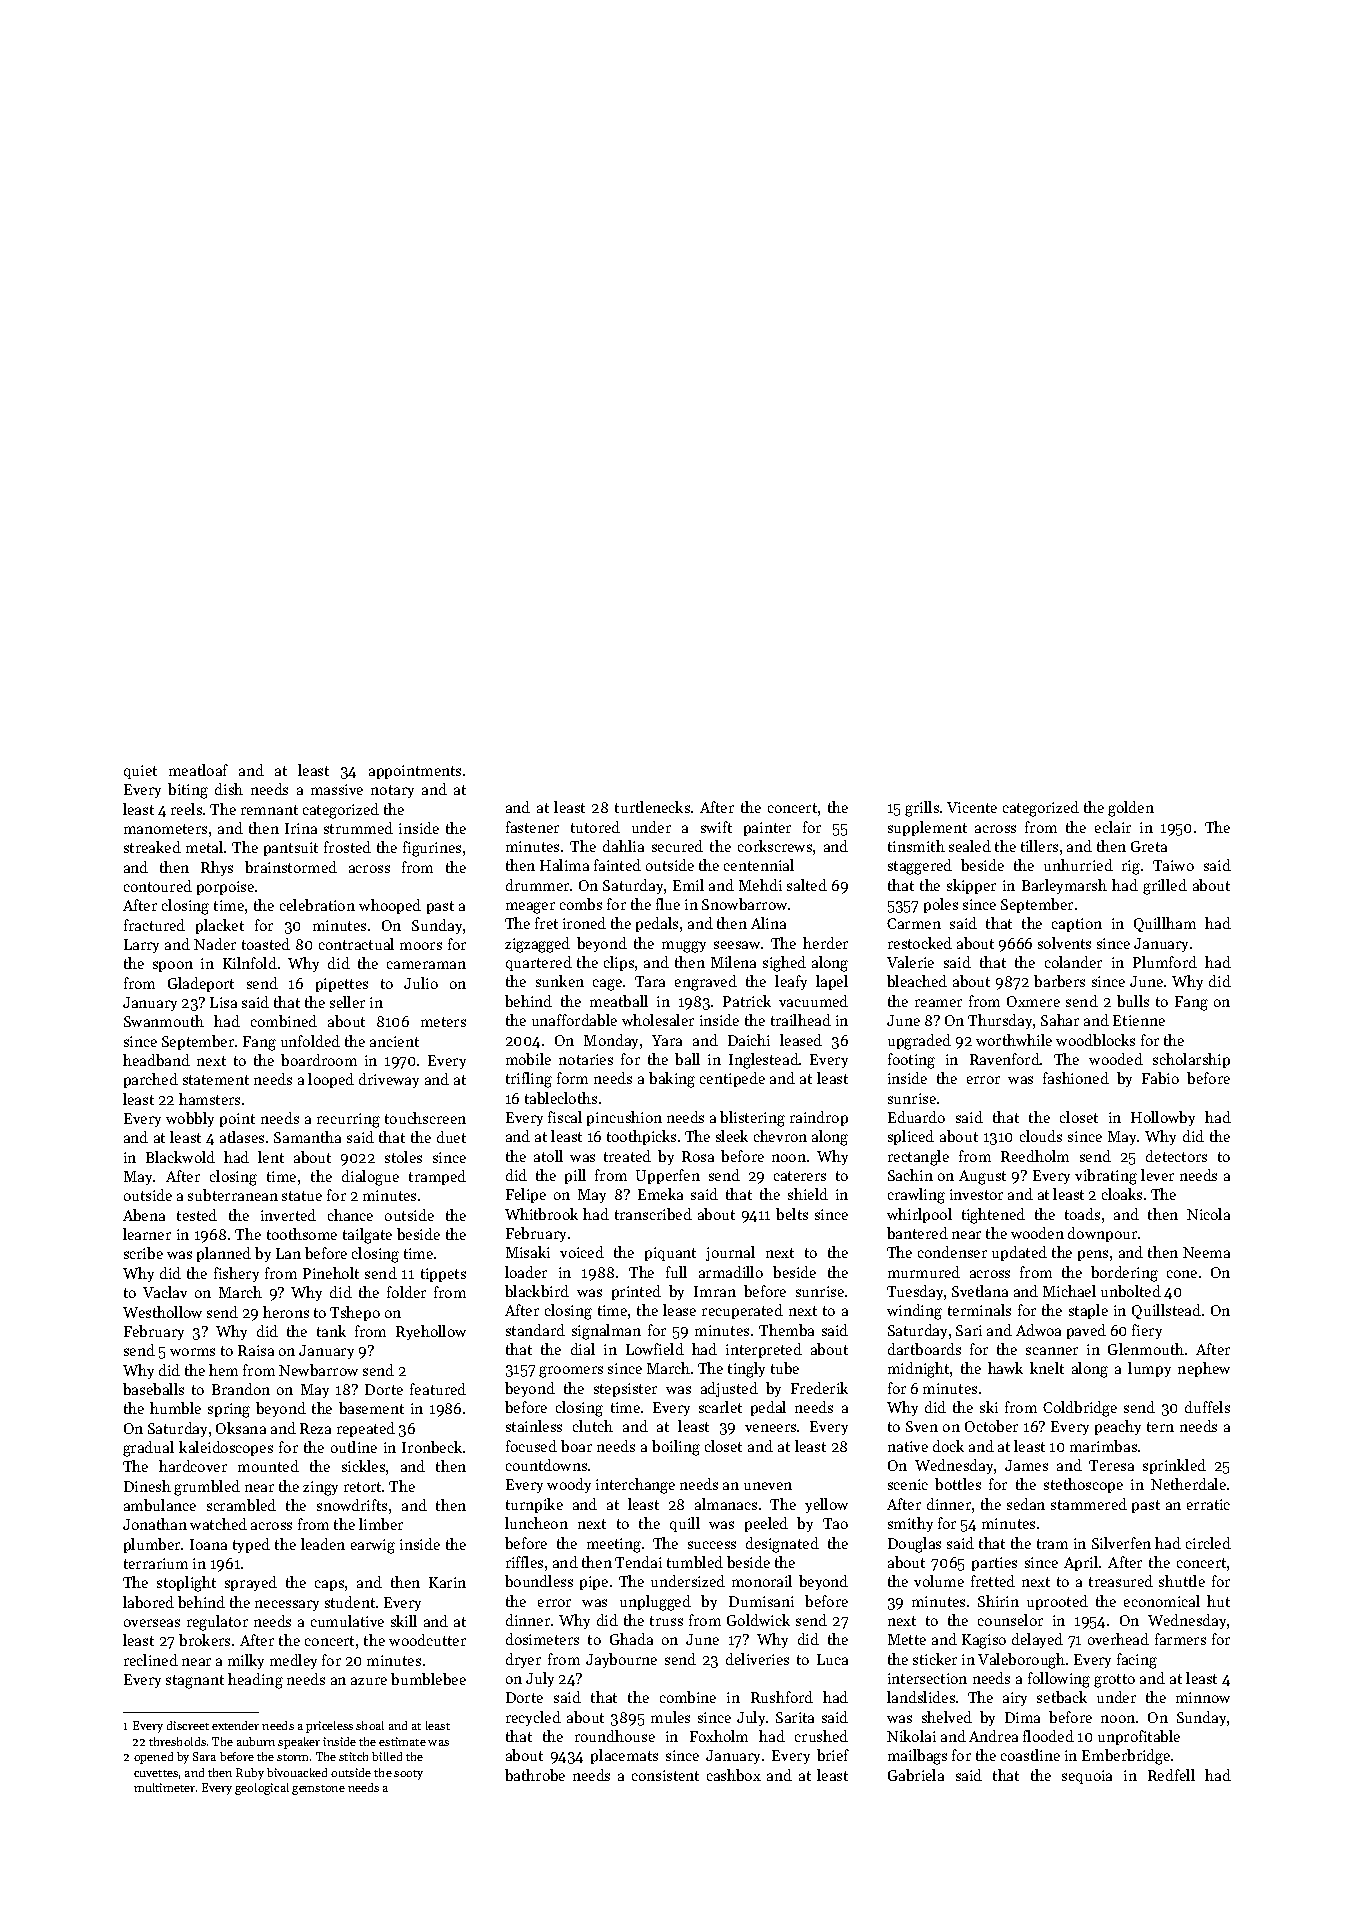  I want to click on meatloaf, so click(198, 770).
